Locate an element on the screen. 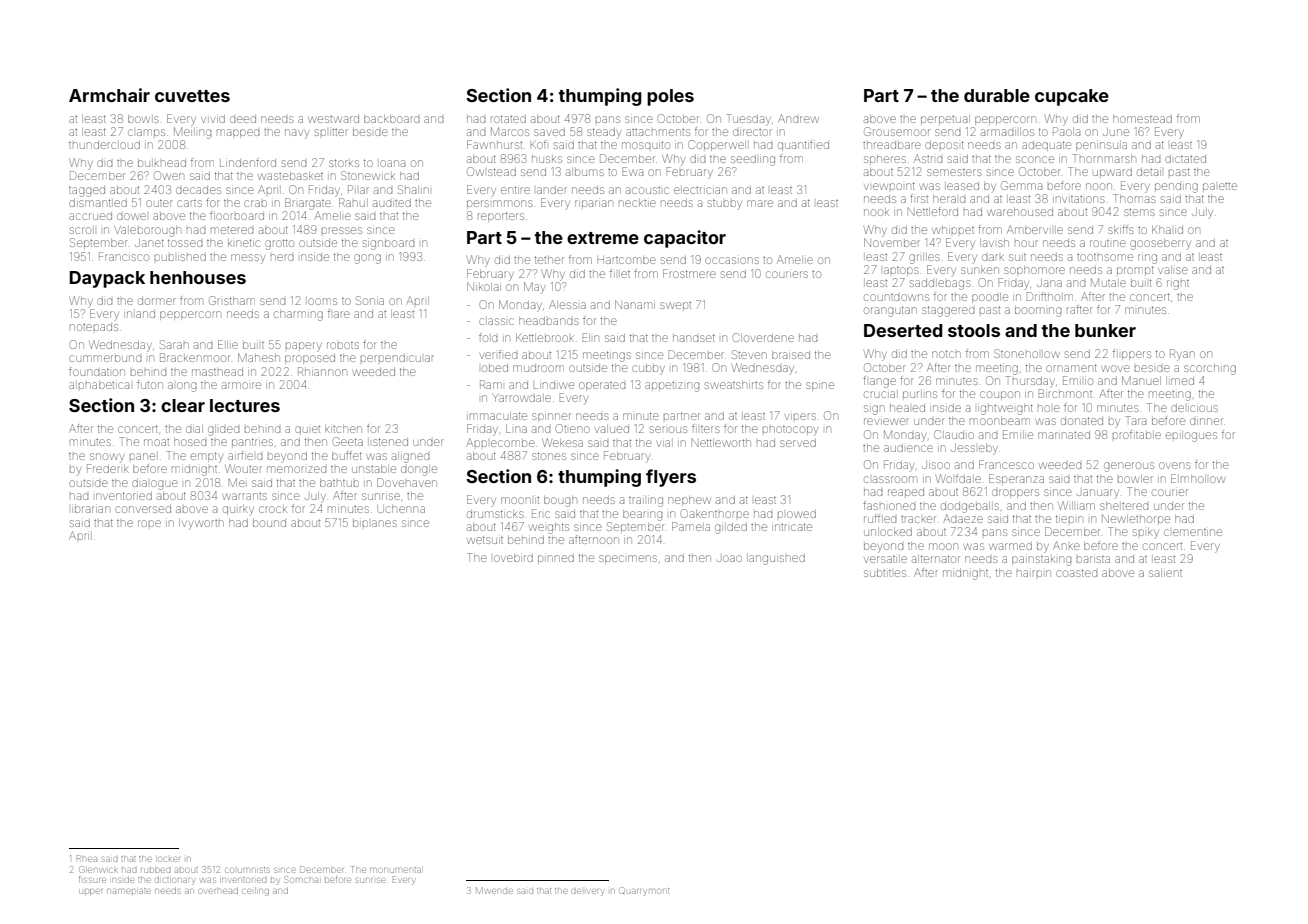  durable is located at coordinates (997, 95).
